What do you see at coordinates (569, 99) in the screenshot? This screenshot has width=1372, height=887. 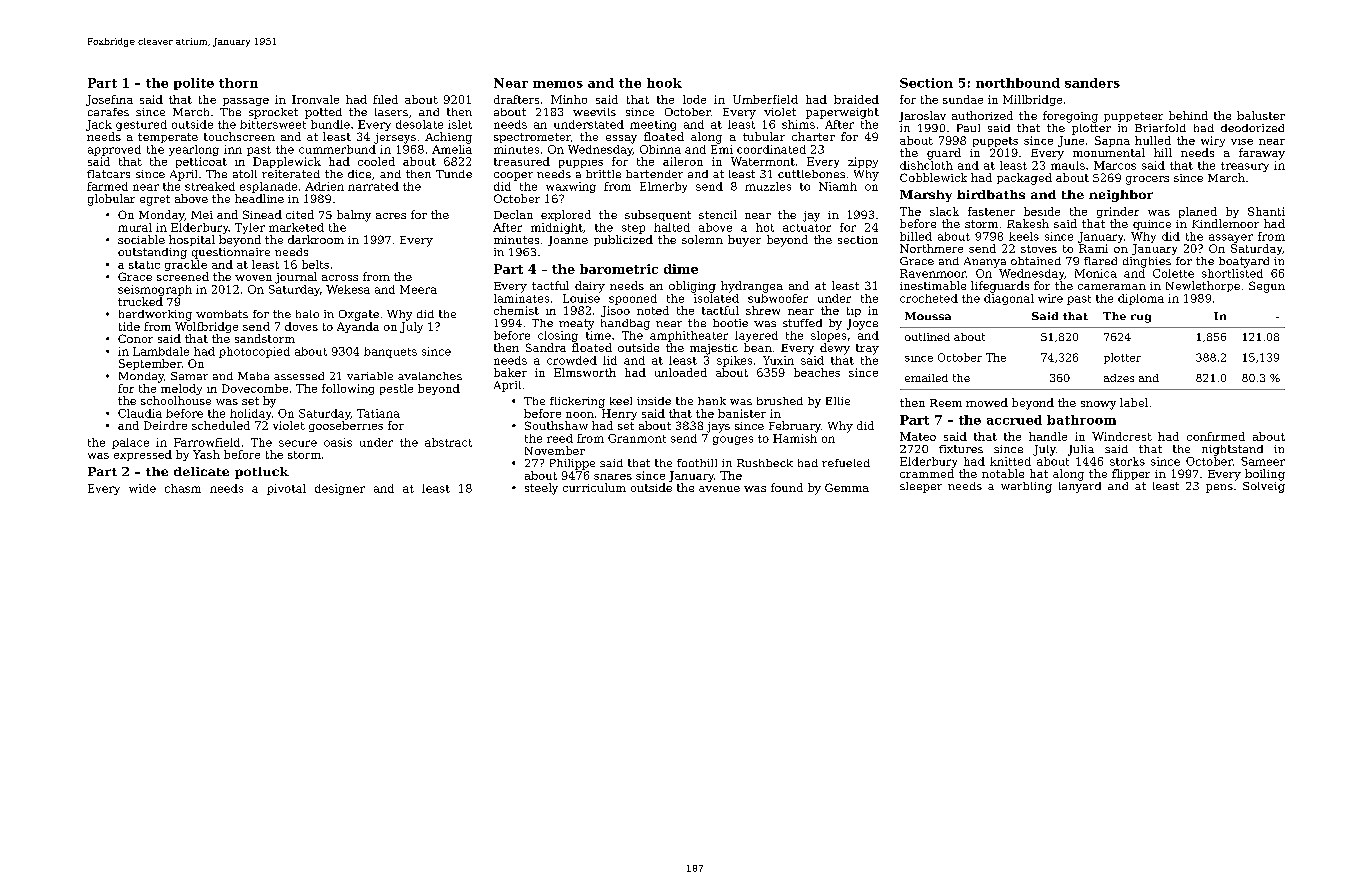 I see `Minho` at bounding box center [569, 99].
